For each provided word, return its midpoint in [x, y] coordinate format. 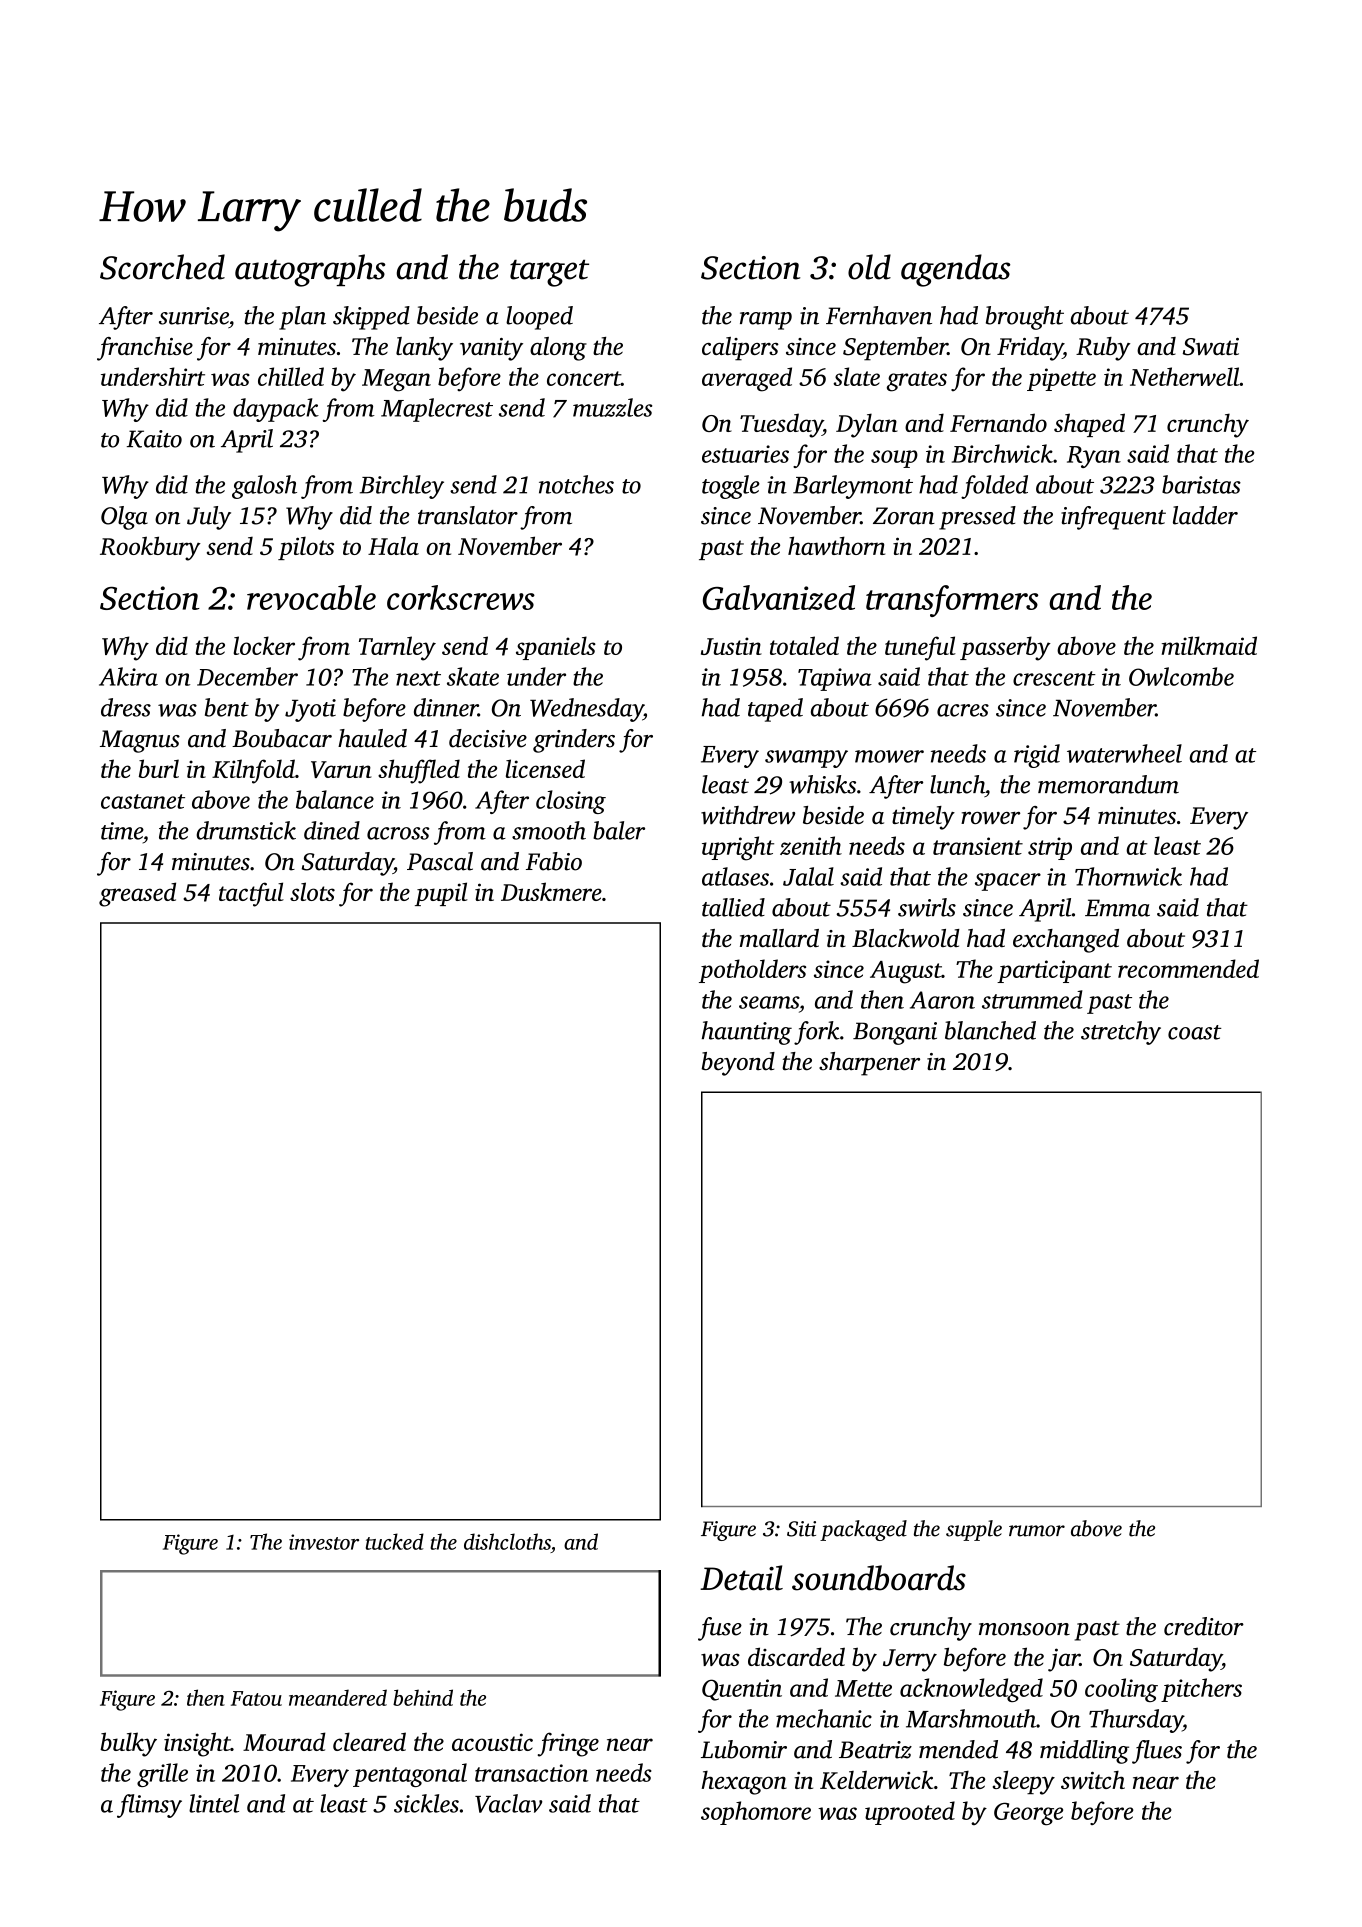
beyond [738, 1064]
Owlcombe [1181, 676]
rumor [1037, 1531]
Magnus [140, 741]
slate [856, 376]
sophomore [756, 1813]
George [1028, 1814]
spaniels [556, 648]
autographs [310, 270]
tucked [395, 1541]
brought [1025, 318]
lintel [214, 1803]
